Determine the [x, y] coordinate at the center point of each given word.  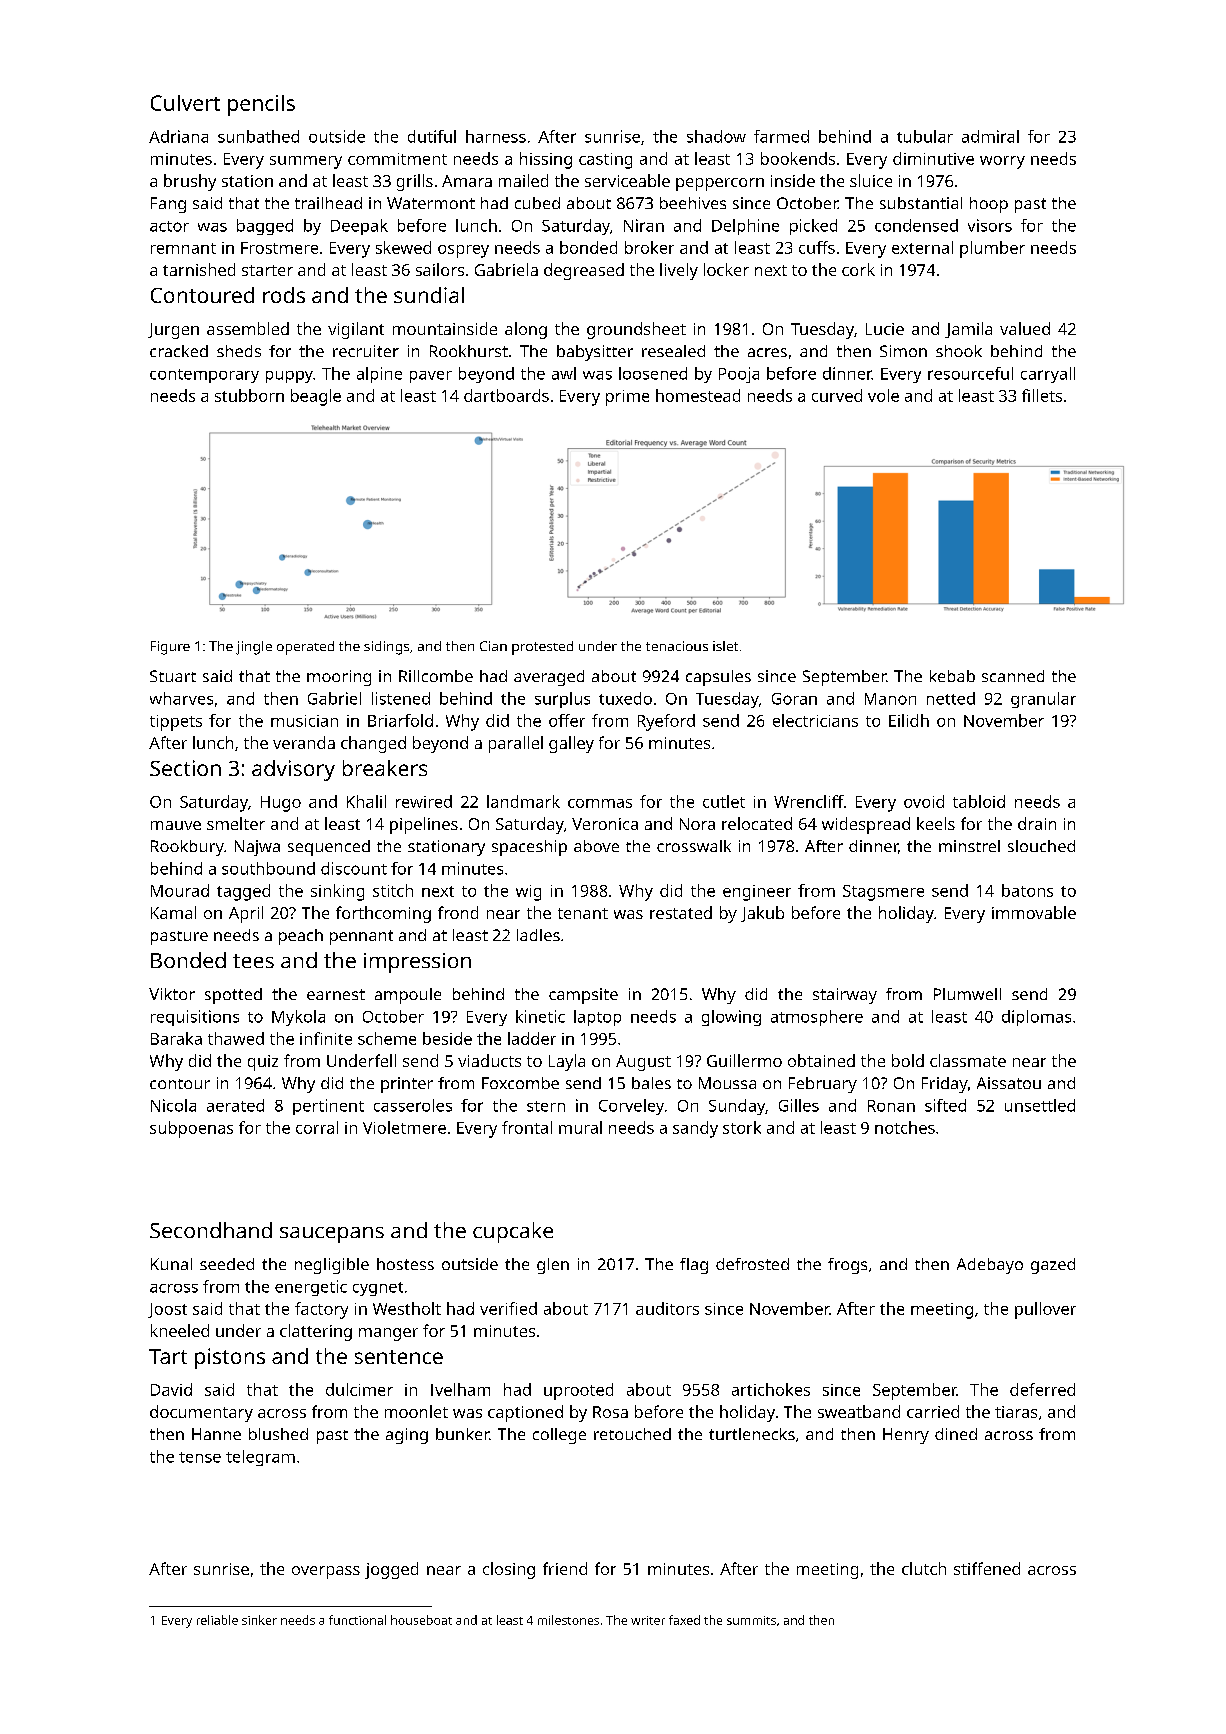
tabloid [979, 801]
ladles [538, 935]
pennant [361, 937]
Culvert [185, 103]
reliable [217, 1620]
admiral [990, 136]
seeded [227, 1264]
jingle [254, 648]
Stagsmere [883, 893]
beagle [316, 397]
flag [694, 1266]
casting [605, 161]
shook [959, 351]
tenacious [677, 646]
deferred [1042, 1389]
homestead [698, 395]
